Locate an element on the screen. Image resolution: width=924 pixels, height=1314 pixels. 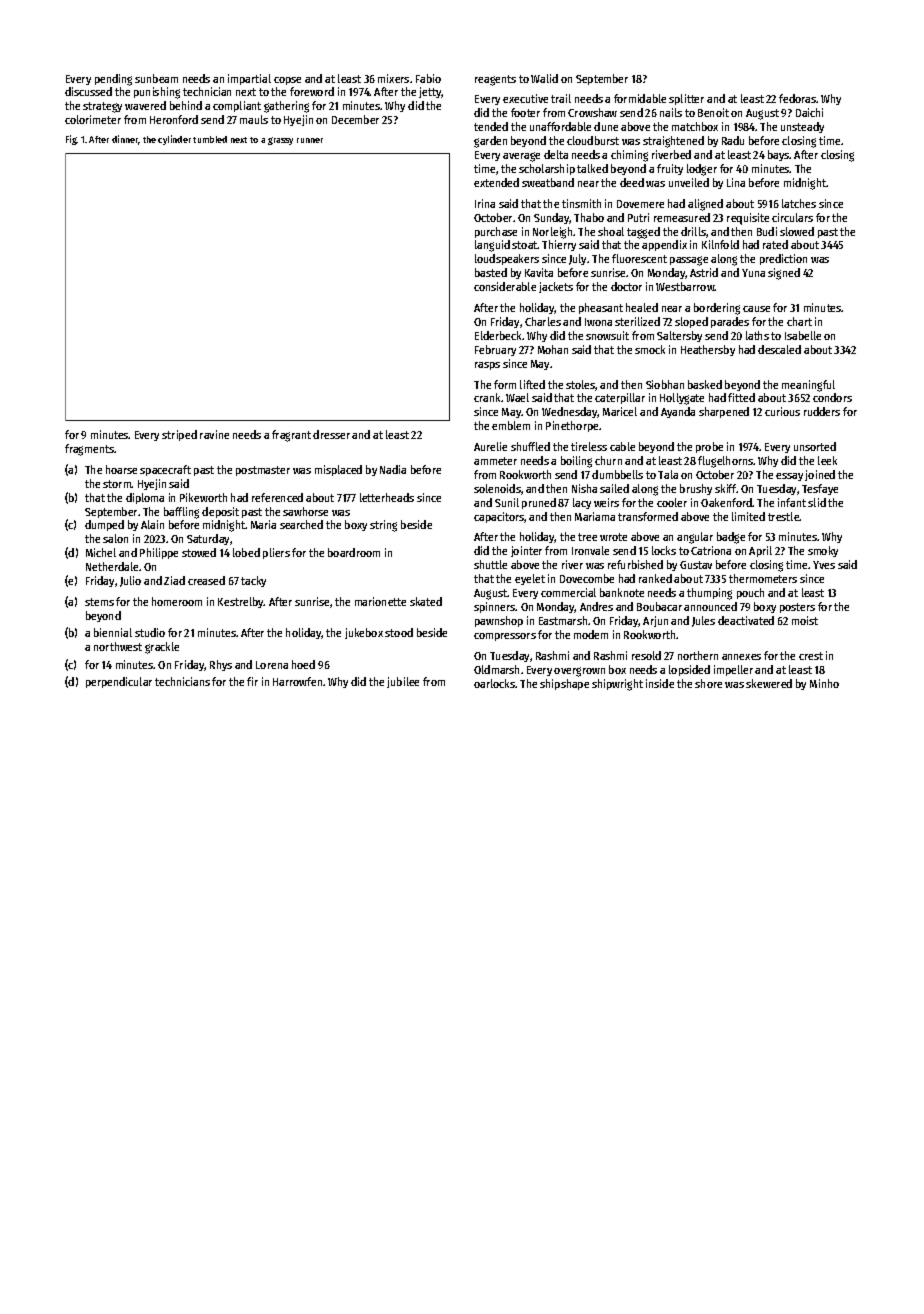
Elderbeck is located at coordinates (498, 335).
